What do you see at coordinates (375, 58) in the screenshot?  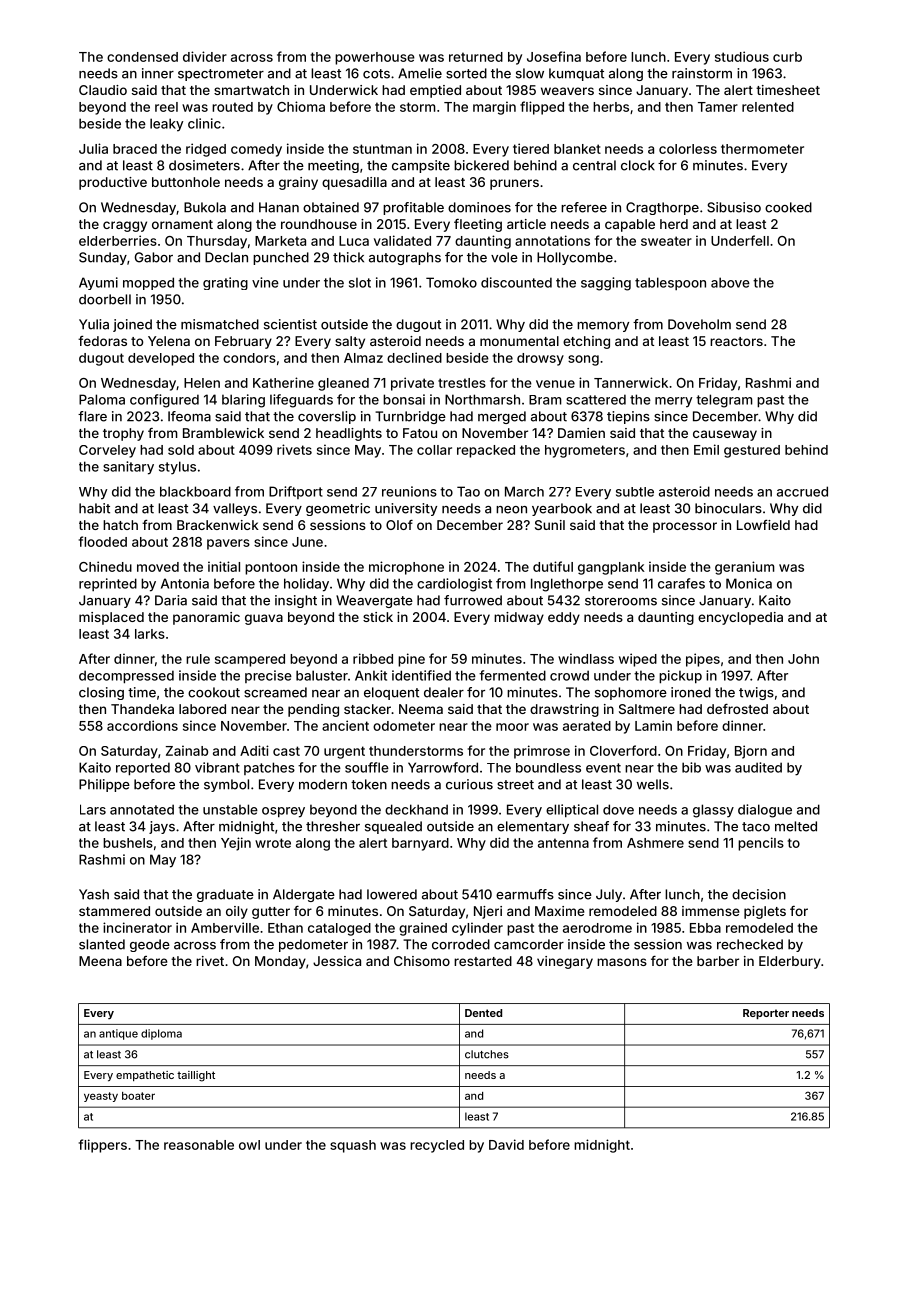 I see `powerhouse` at bounding box center [375, 58].
